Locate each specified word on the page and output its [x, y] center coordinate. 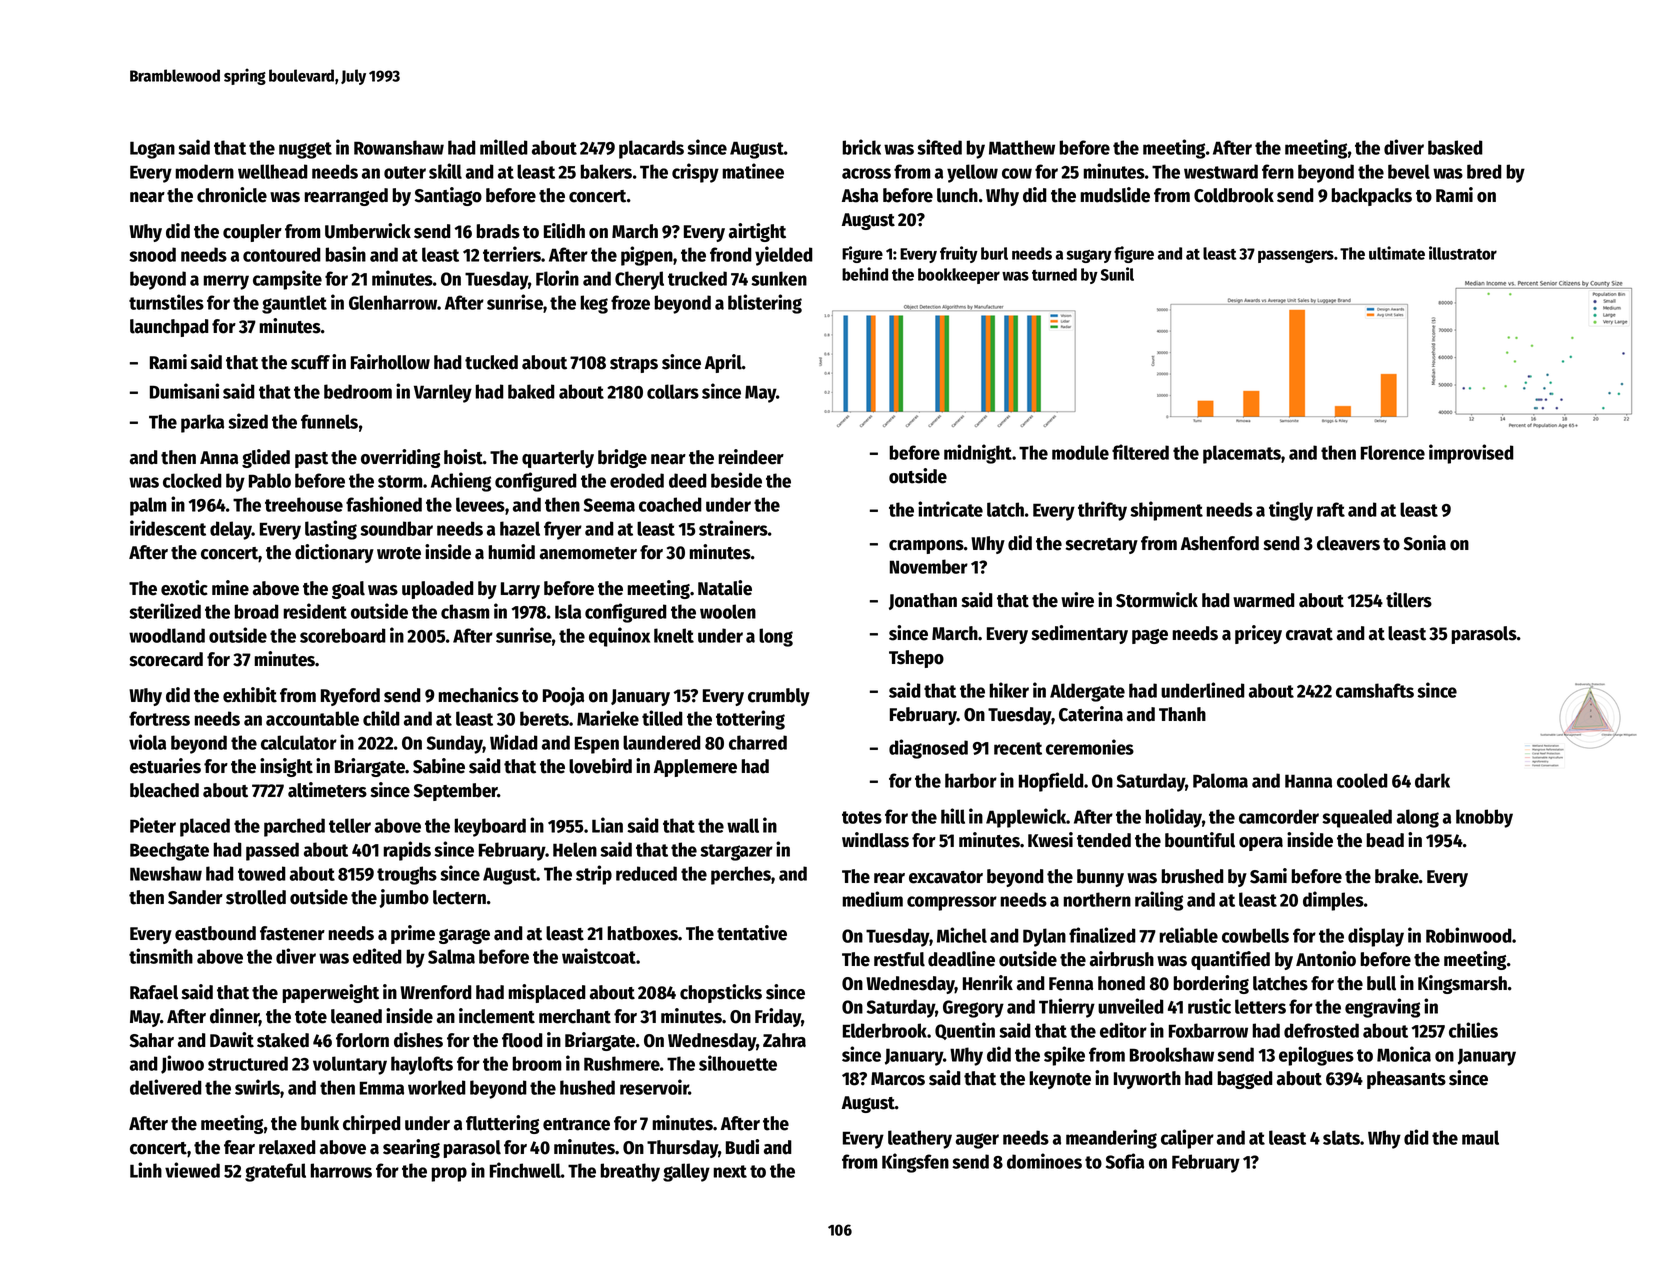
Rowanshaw [399, 147]
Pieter [153, 825]
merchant [575, 1016]
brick [861, 147]
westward [1221, 171]
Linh [146, 1170]
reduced [646, 873]
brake [1397, 876]
